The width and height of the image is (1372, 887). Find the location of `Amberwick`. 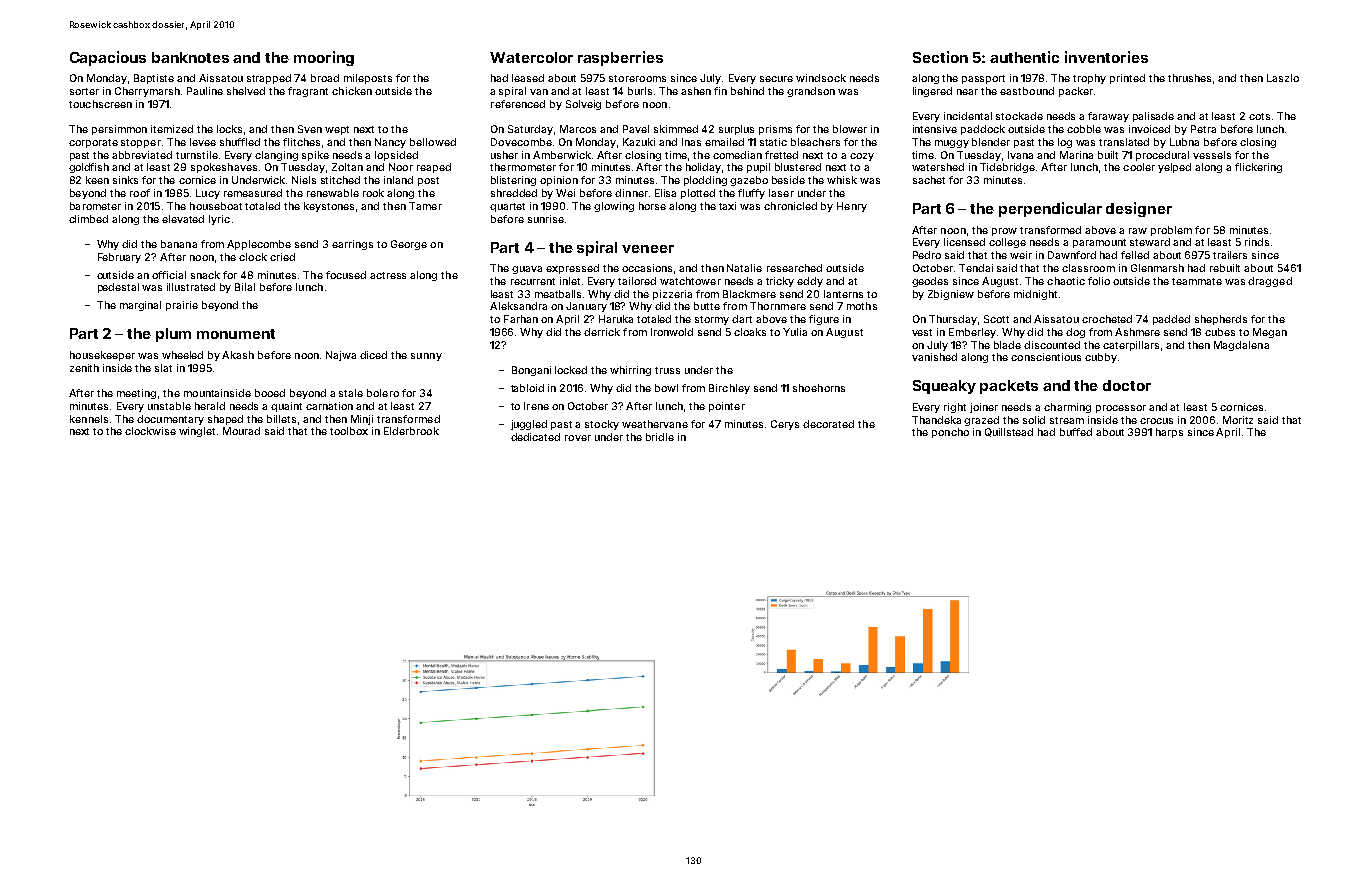

Amberwick is located at coordinates (562, 155).
